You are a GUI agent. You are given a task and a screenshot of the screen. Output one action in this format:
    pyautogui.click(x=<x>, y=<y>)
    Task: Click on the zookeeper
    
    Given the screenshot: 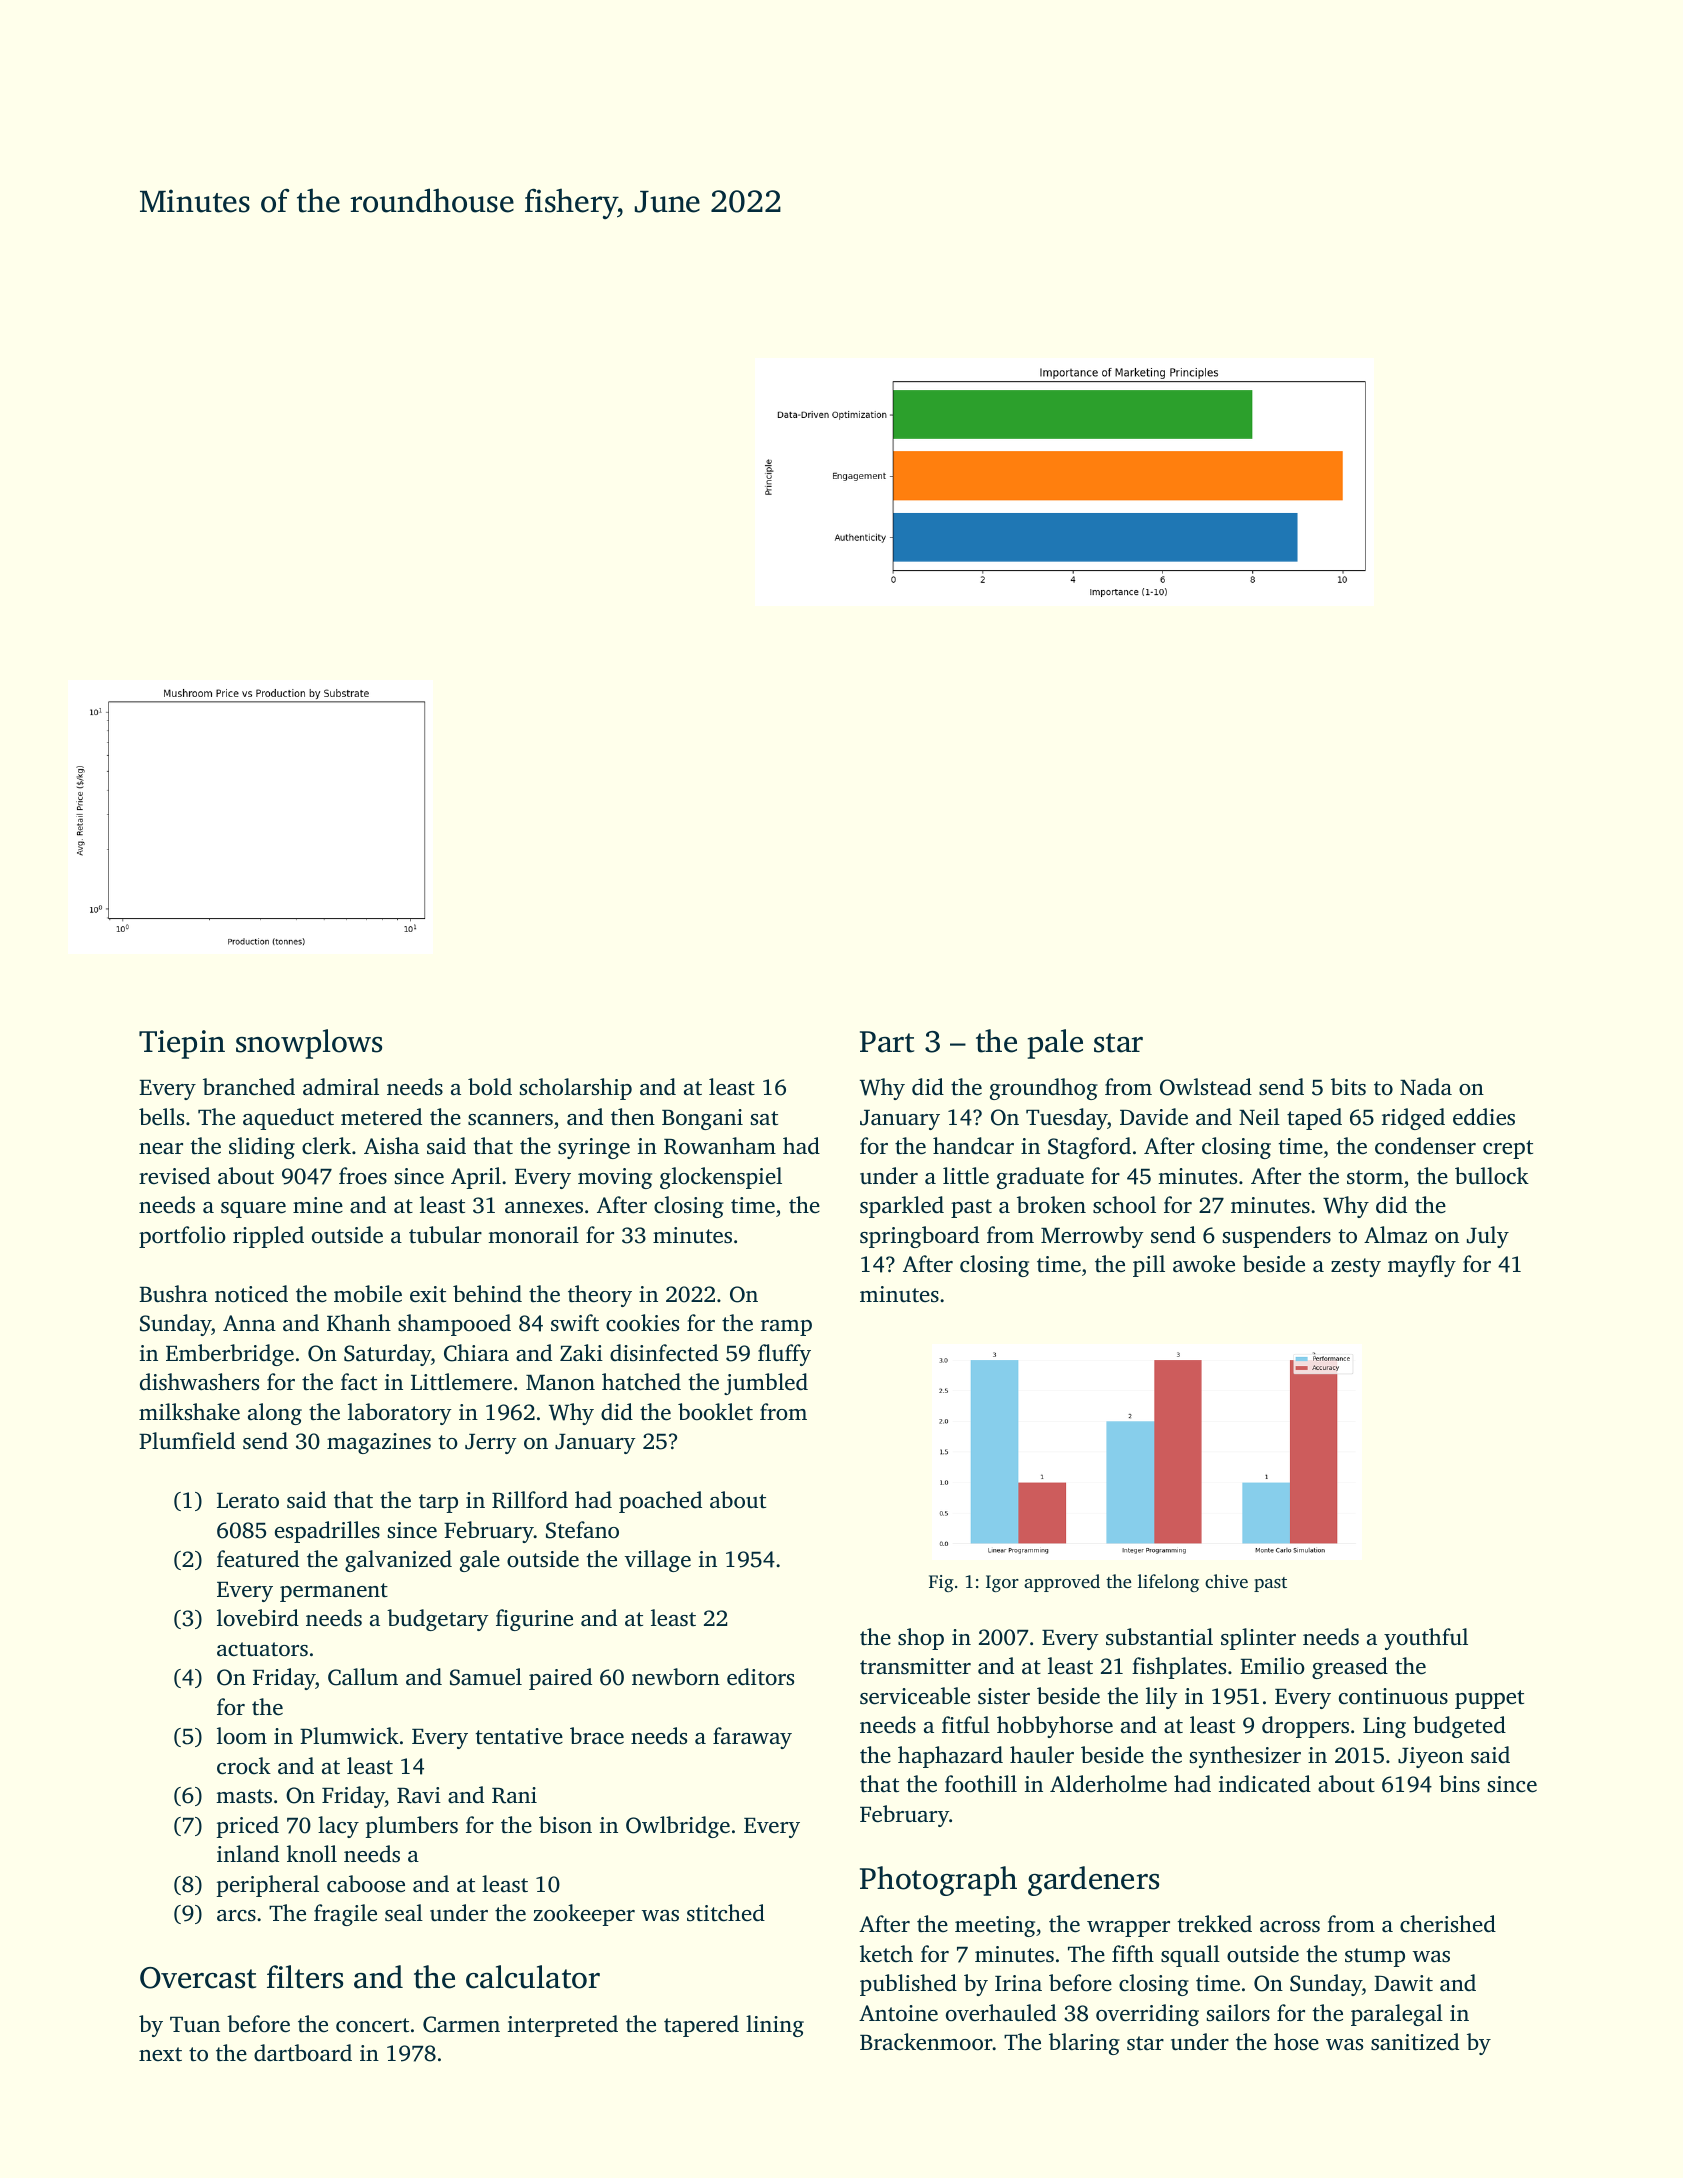 What is the action you would take?
    pyautogui.click(x=584, y=1915)
